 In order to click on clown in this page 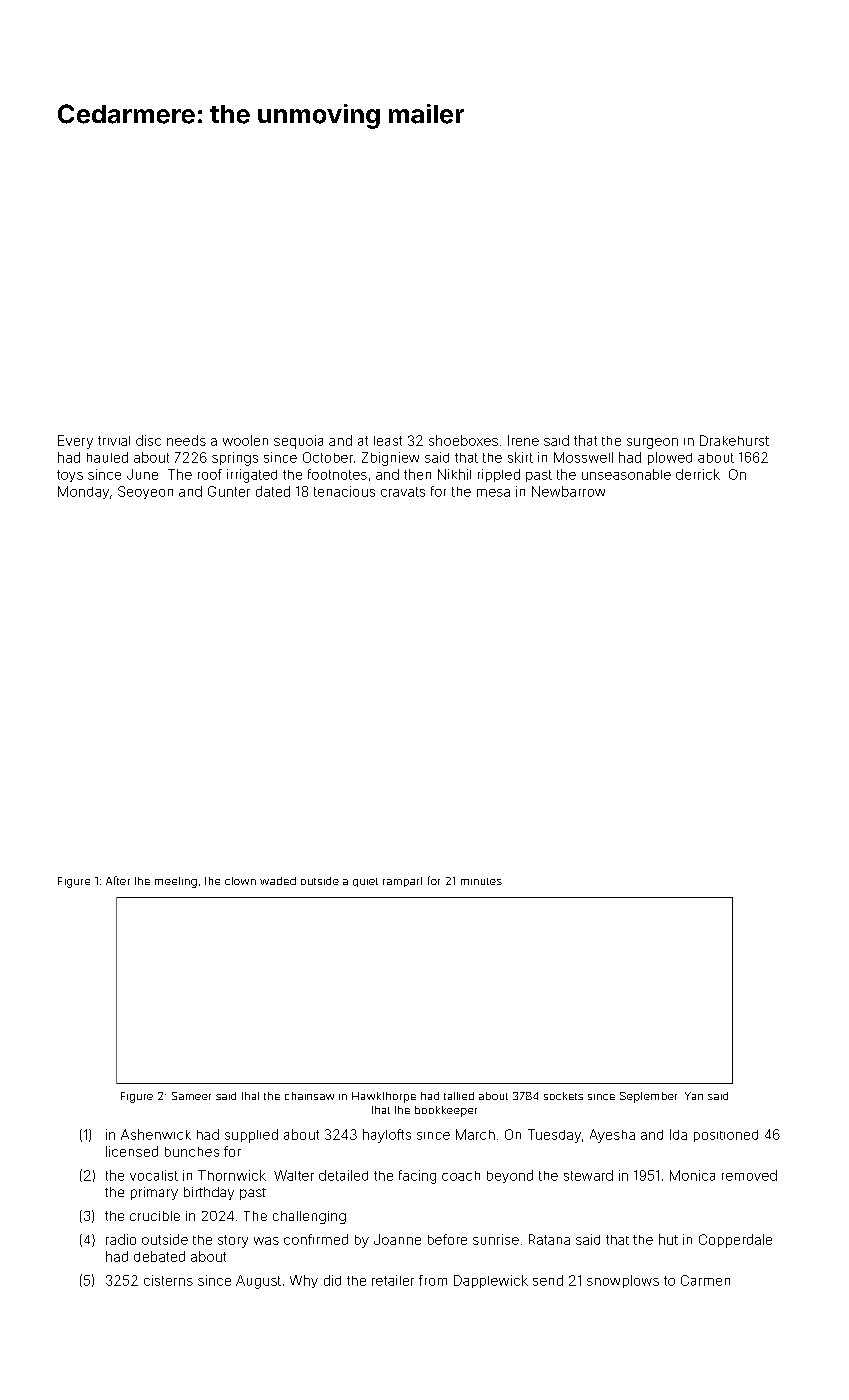, I will do `click(240, 881)`.
